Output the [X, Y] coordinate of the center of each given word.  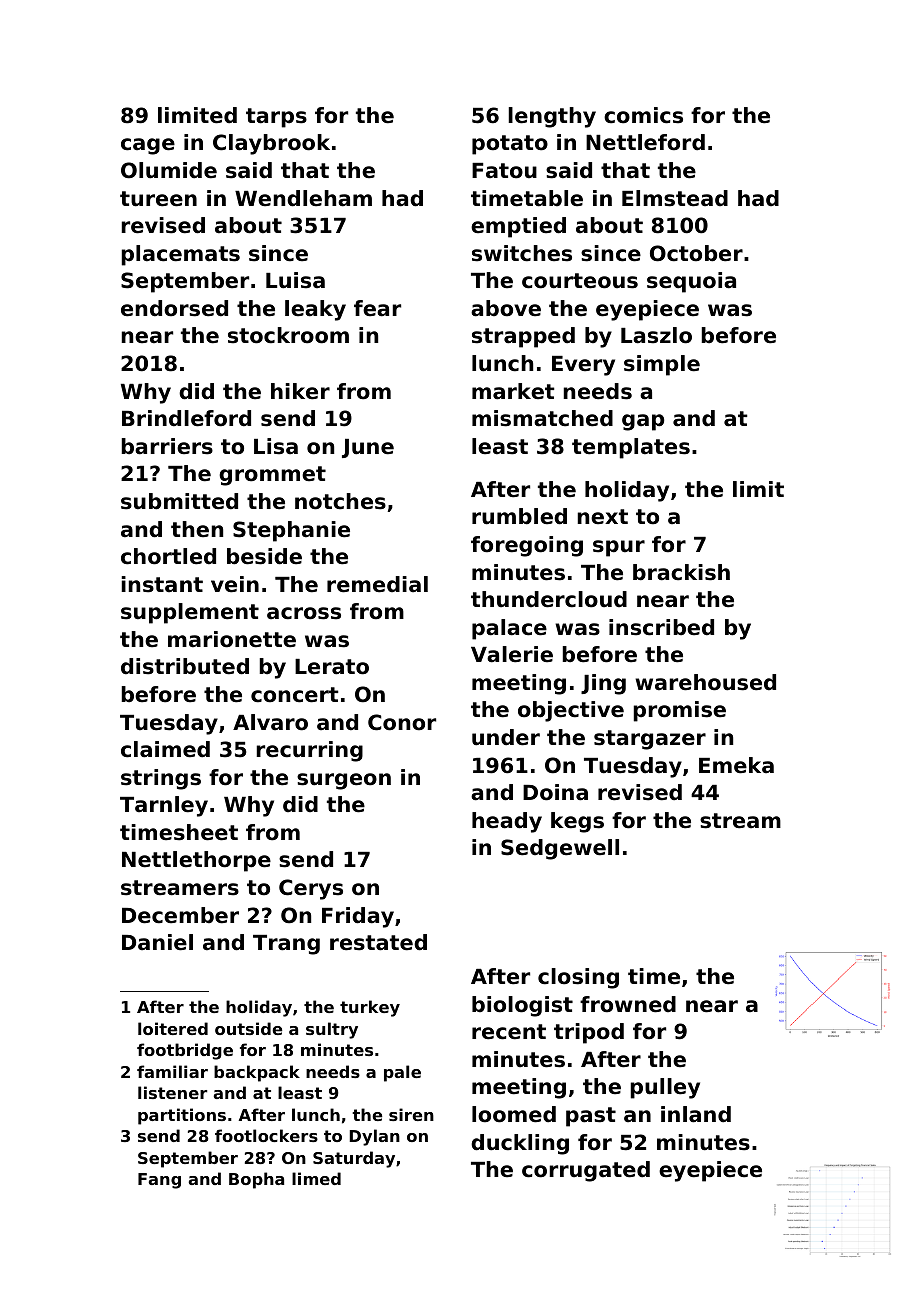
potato [510, 145]
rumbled [519, 516]
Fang [159, 1181]
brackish [681, 572]
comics [643, 115]
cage [148, 146]
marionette [232, 639]
